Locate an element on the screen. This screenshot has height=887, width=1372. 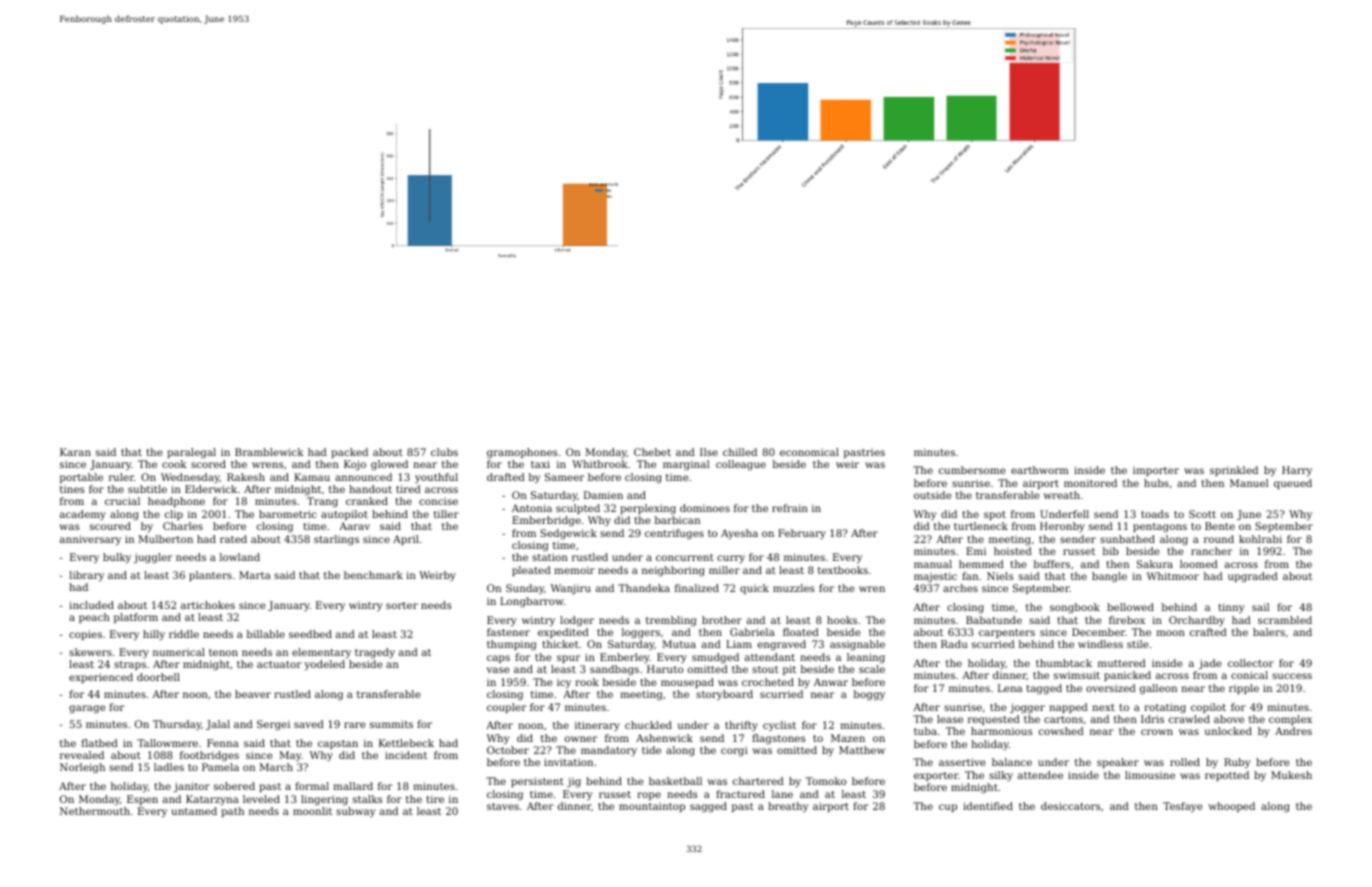
Radu is located at coordinates (954, 644).
